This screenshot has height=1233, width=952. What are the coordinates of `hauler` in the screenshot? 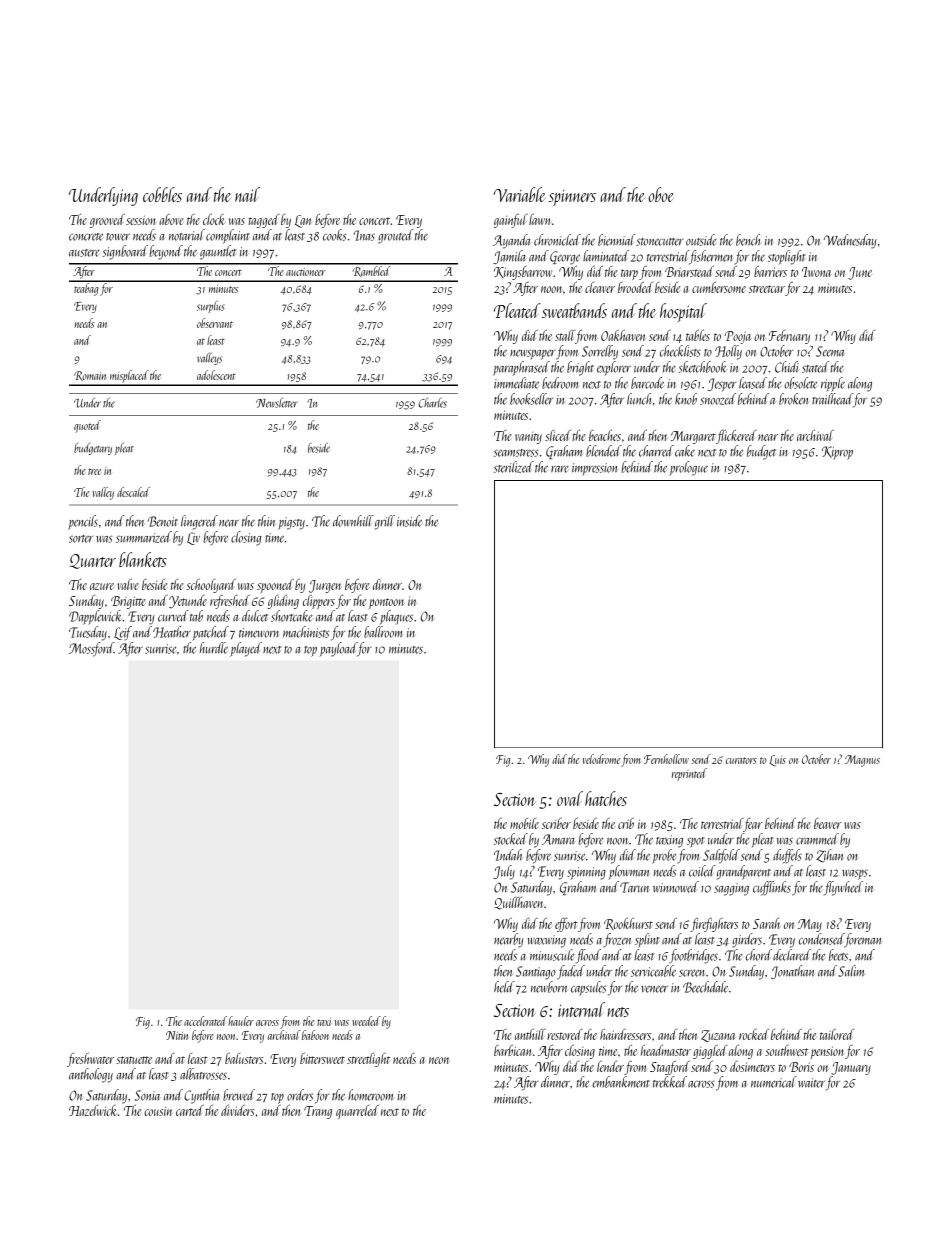 It's located at (241, 1021).
